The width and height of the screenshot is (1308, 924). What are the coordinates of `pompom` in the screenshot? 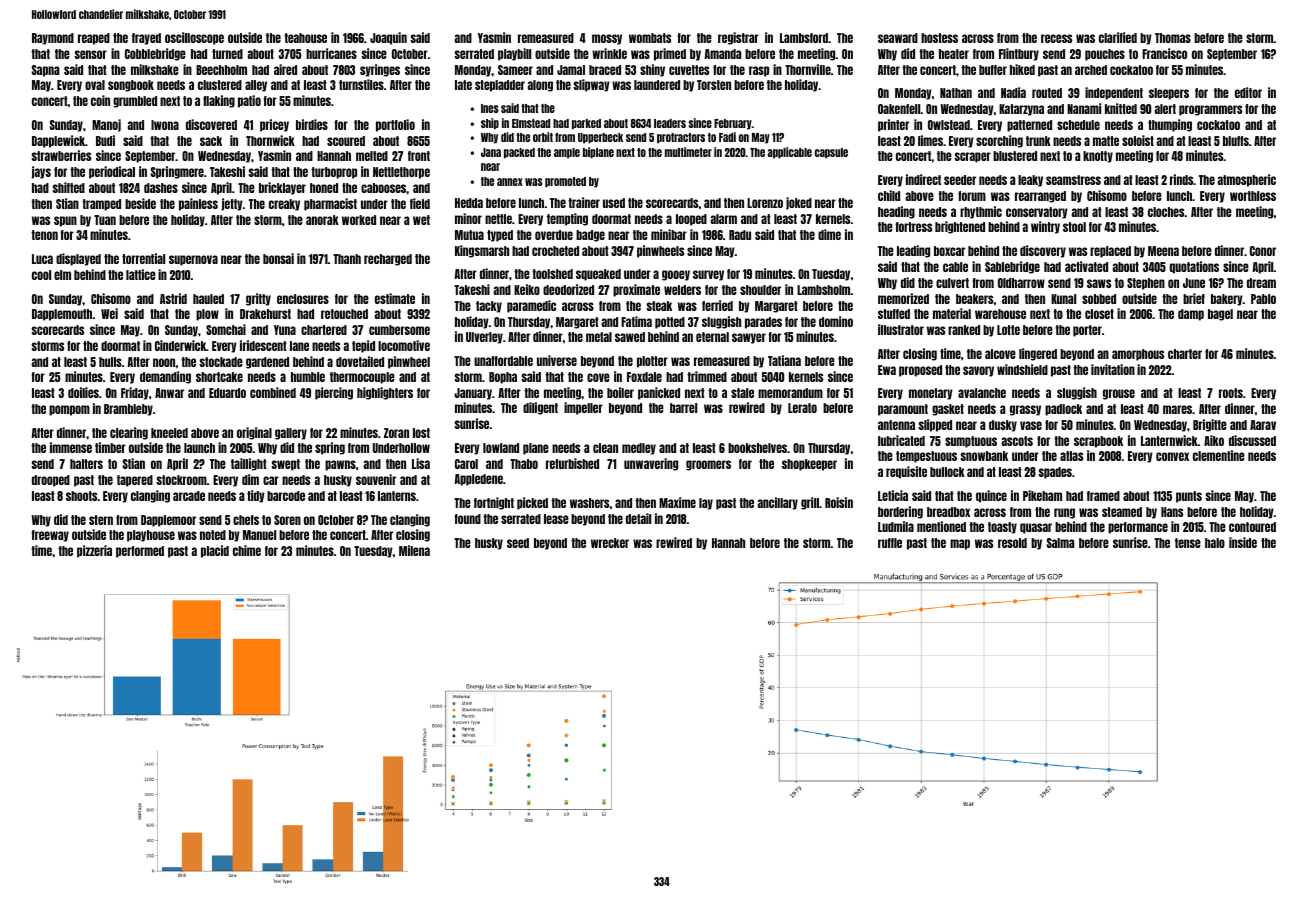 It's located at (69, 410).
